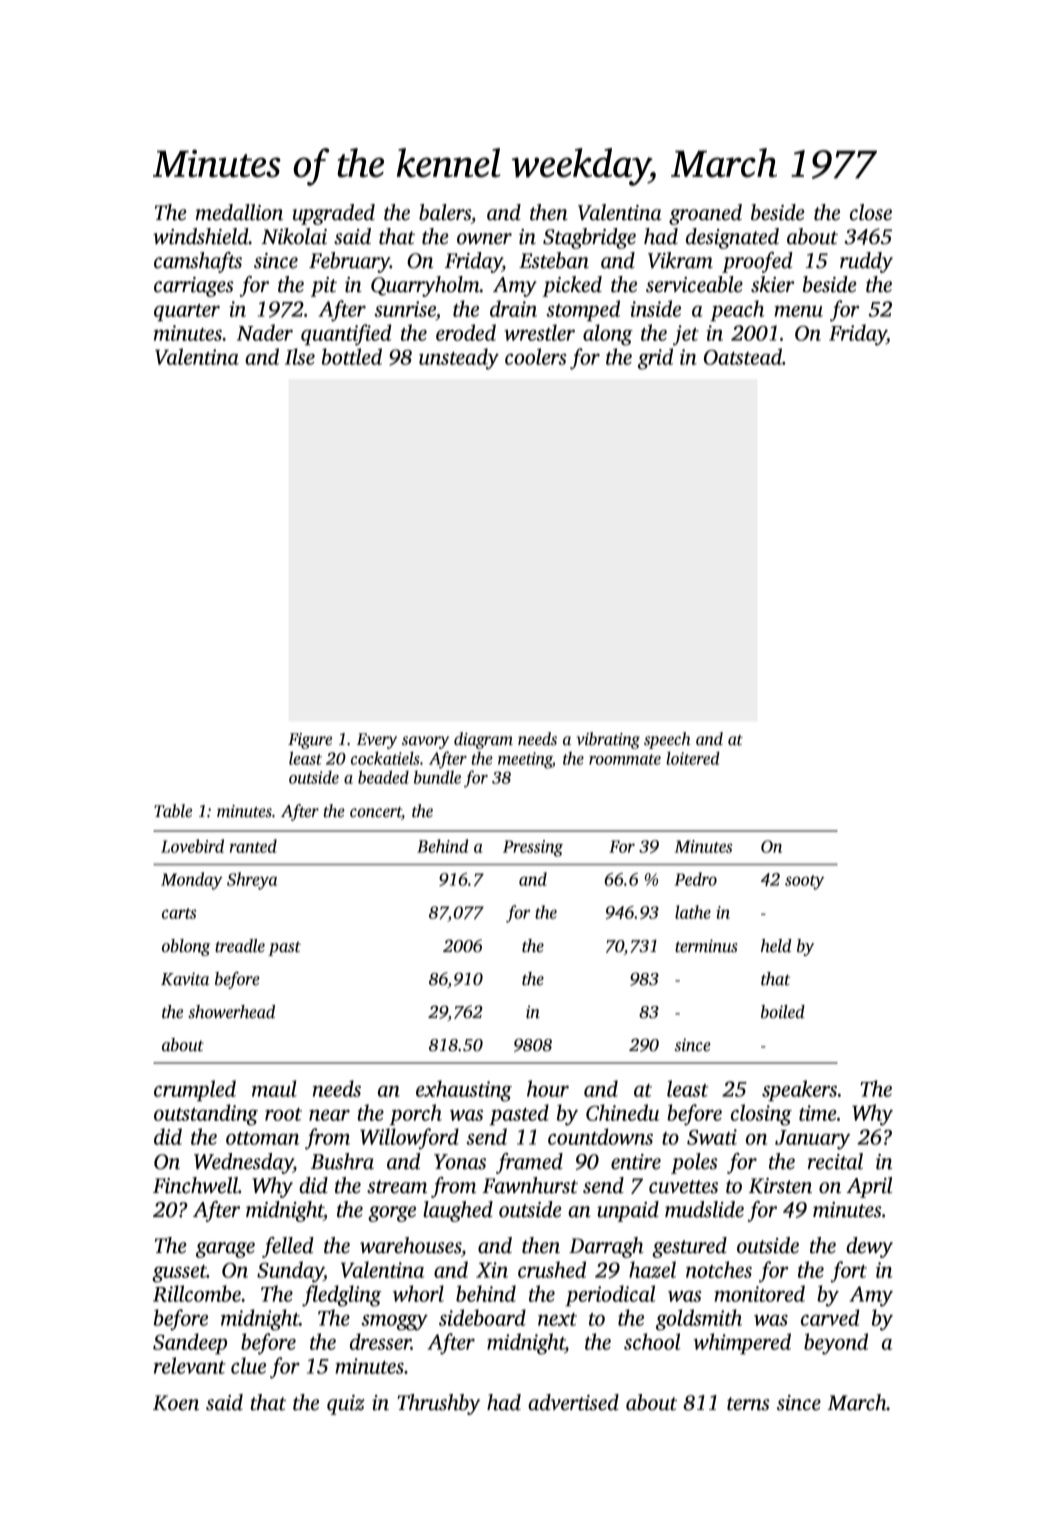 Image resolution: width=1046 pixels, height=1514 pixels. I want to click on vibrating, so click(608, 740).
